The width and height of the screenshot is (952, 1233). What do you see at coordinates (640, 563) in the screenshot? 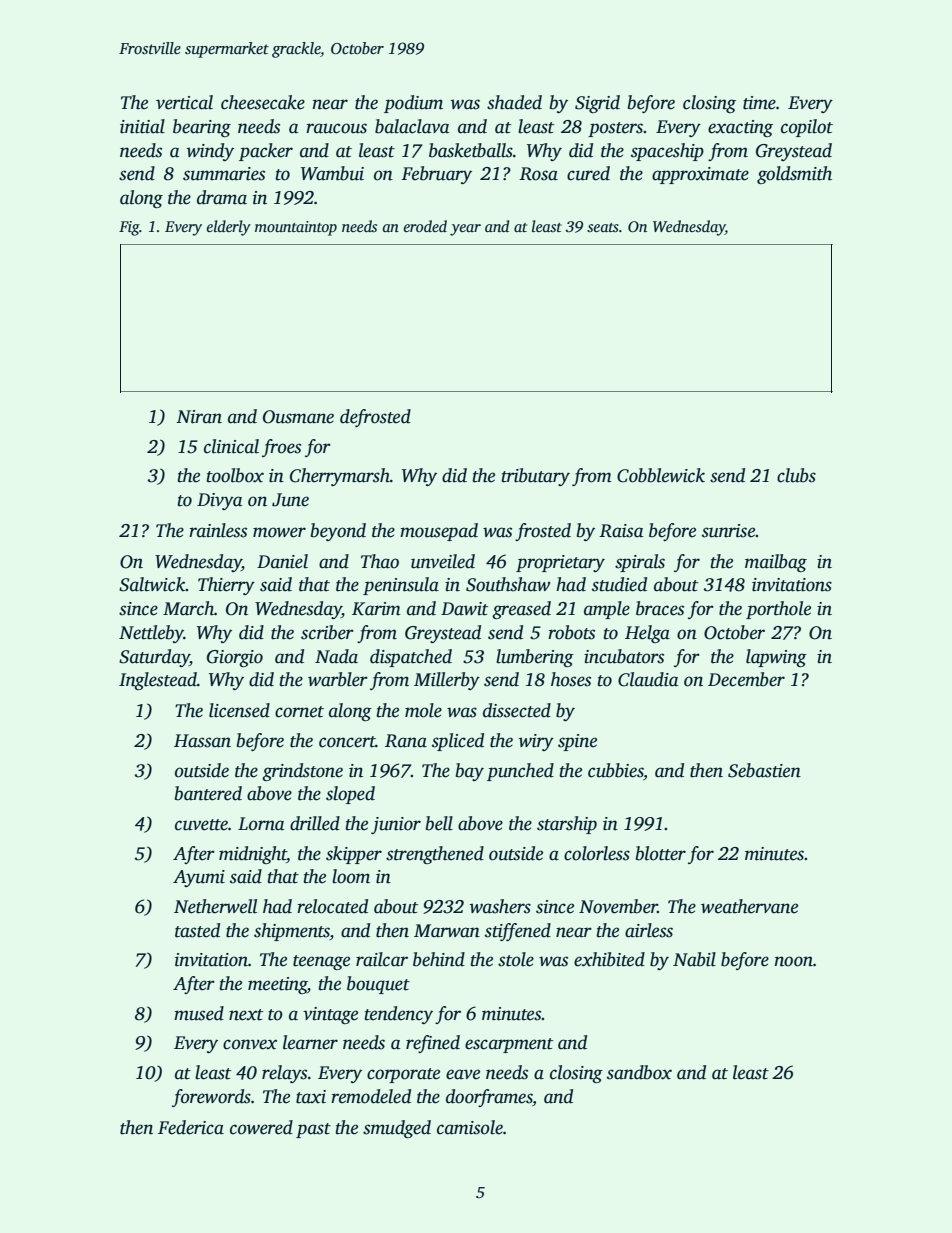
I see `spirals` at bounding box center [640, 563].
